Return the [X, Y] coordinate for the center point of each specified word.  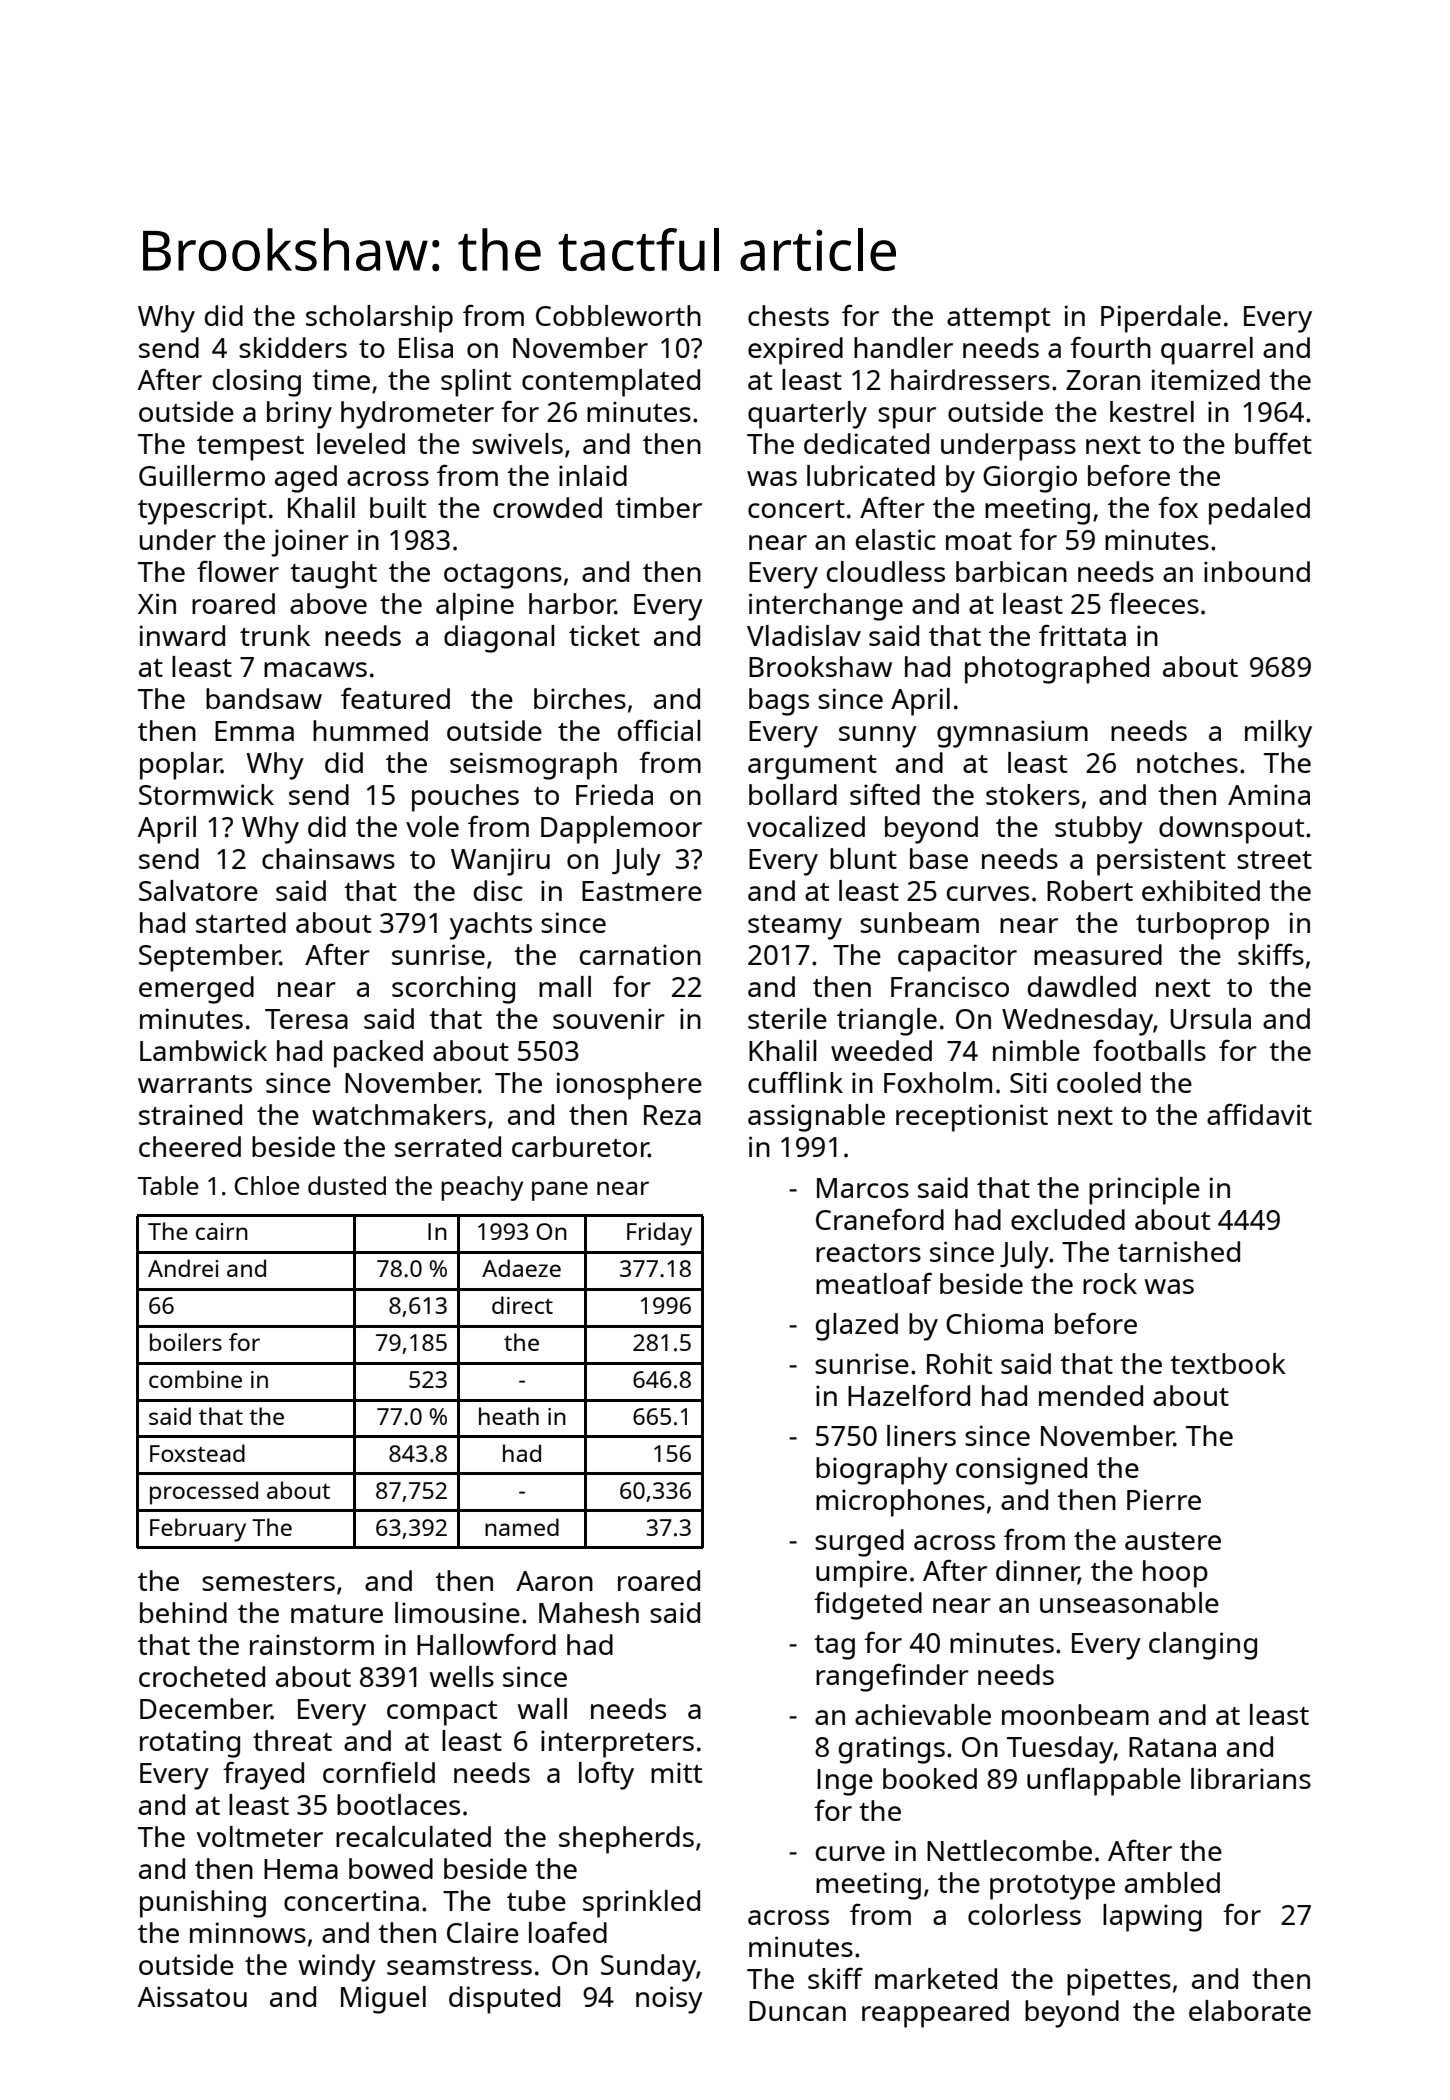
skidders [293, 347]
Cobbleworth [618, 315]
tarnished [1179, 1251]
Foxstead [197, 1453]
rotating [190, 1744]
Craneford [880, 1219]
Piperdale [1161, 319]
